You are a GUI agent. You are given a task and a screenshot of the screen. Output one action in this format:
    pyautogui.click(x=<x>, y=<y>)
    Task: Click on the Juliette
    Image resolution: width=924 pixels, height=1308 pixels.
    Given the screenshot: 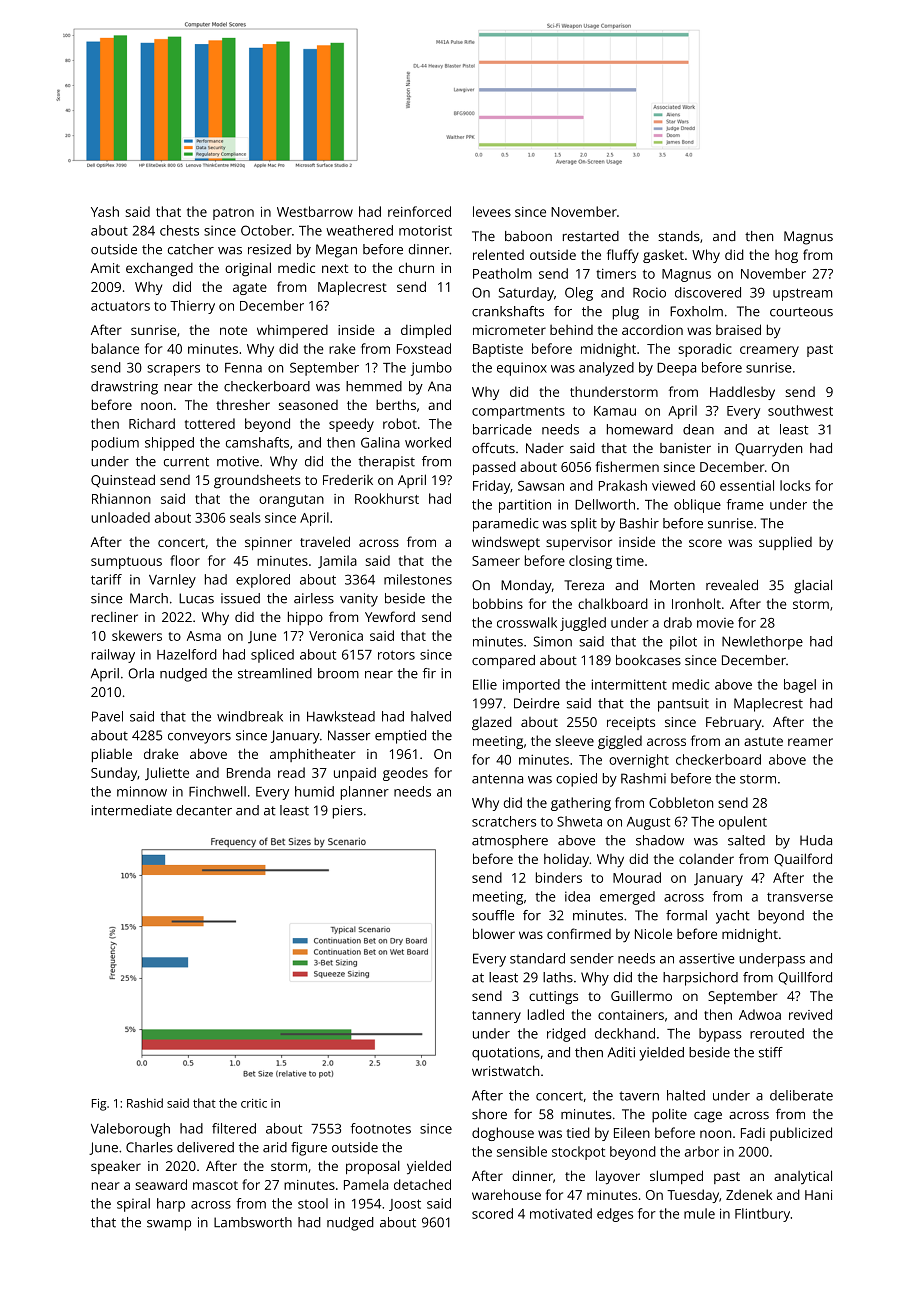 What is the action you would take?
    pyautogui.click(x=167, y=774)
